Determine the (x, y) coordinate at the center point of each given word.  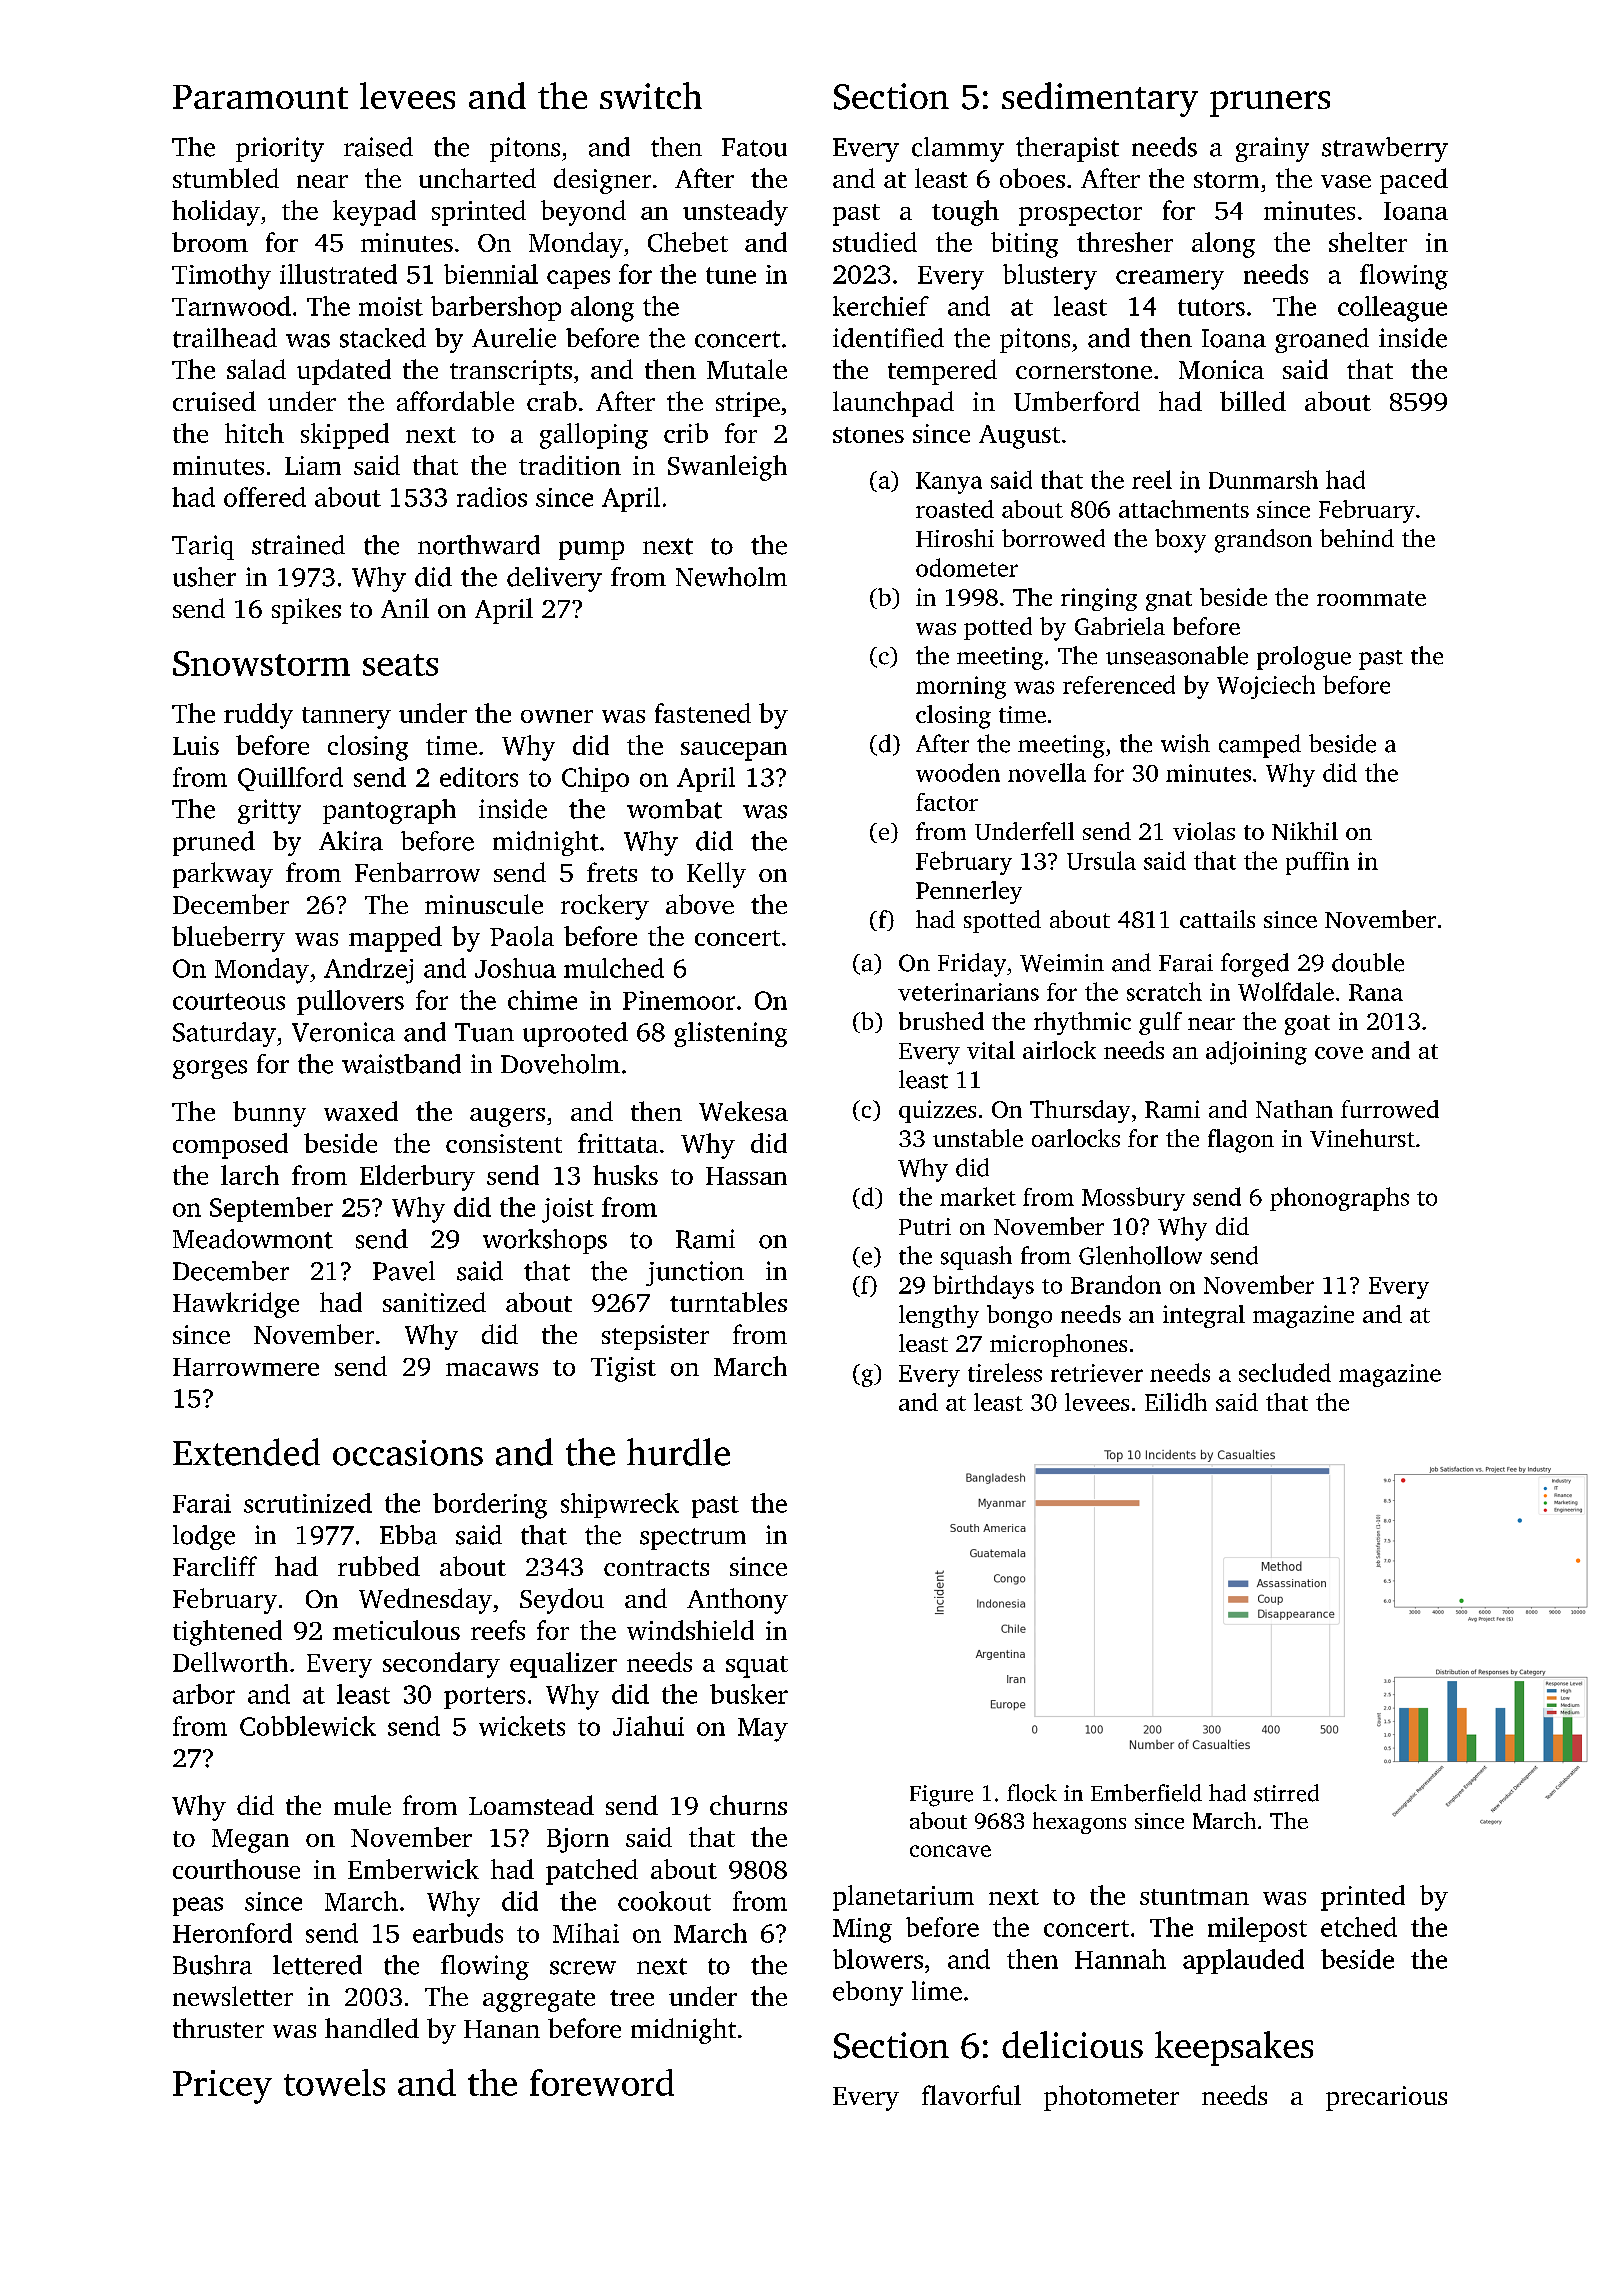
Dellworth (230, 1662)
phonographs (1339, 1199)
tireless (1005, 1372)
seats (400, 665)
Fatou (754, 147)
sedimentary (1100, 99)
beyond (583, 213)
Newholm (731, 577)
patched (592, 1872)
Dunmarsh (1263, 479)
